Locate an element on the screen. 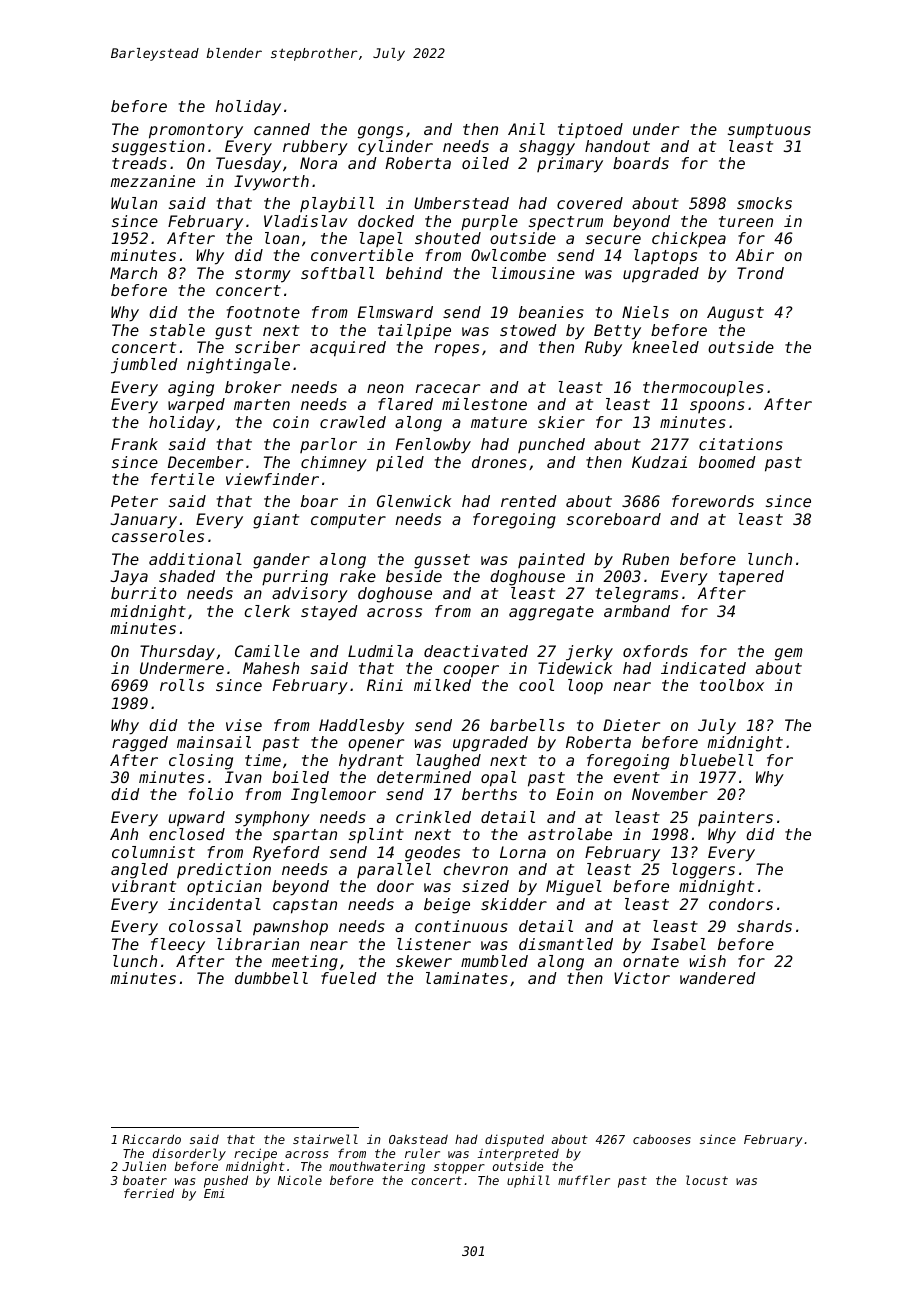  laptops is located at coordinates (665, 257).
